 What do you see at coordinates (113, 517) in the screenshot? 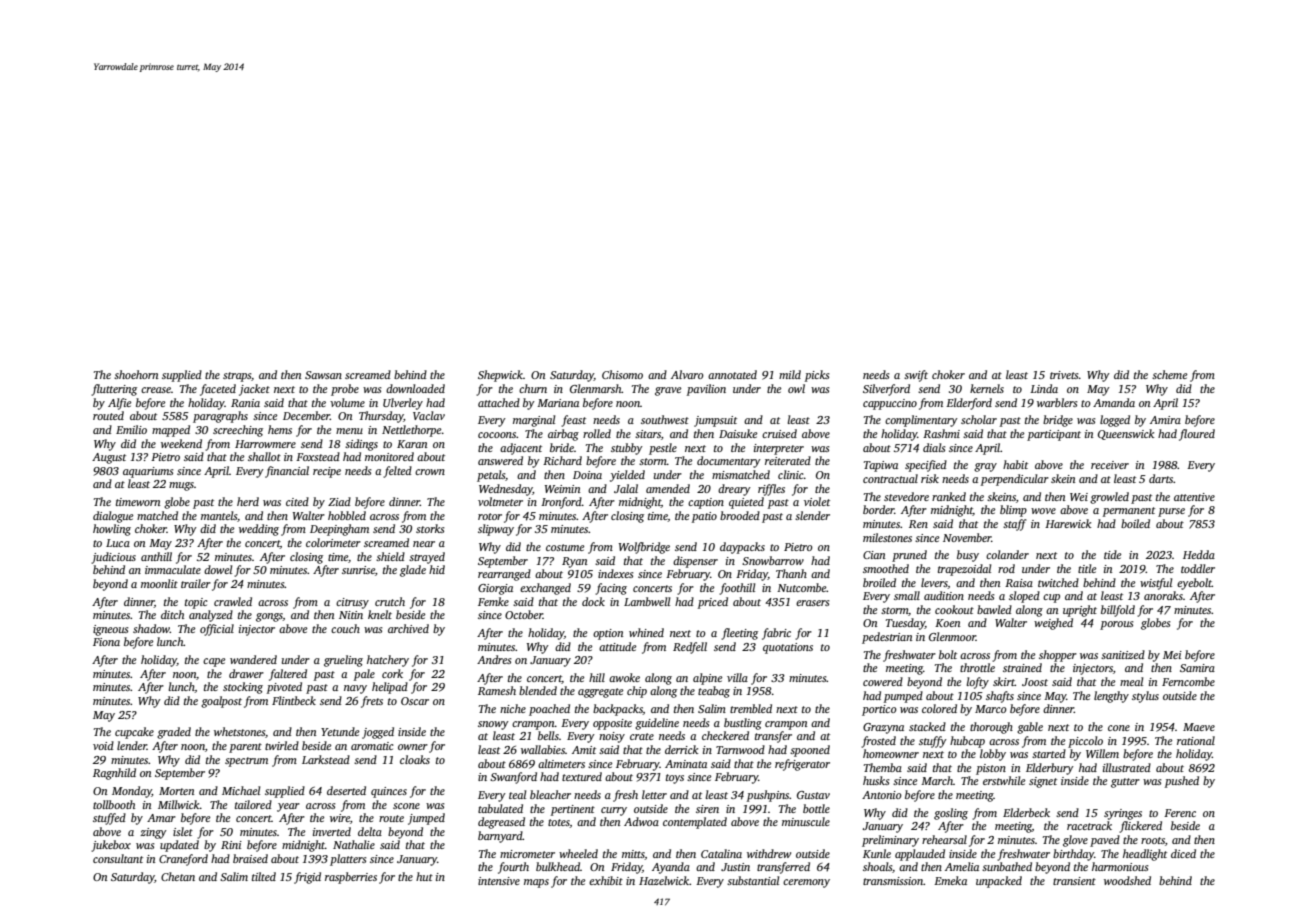
I see `dialogue` at bounding box center [113, 517].
